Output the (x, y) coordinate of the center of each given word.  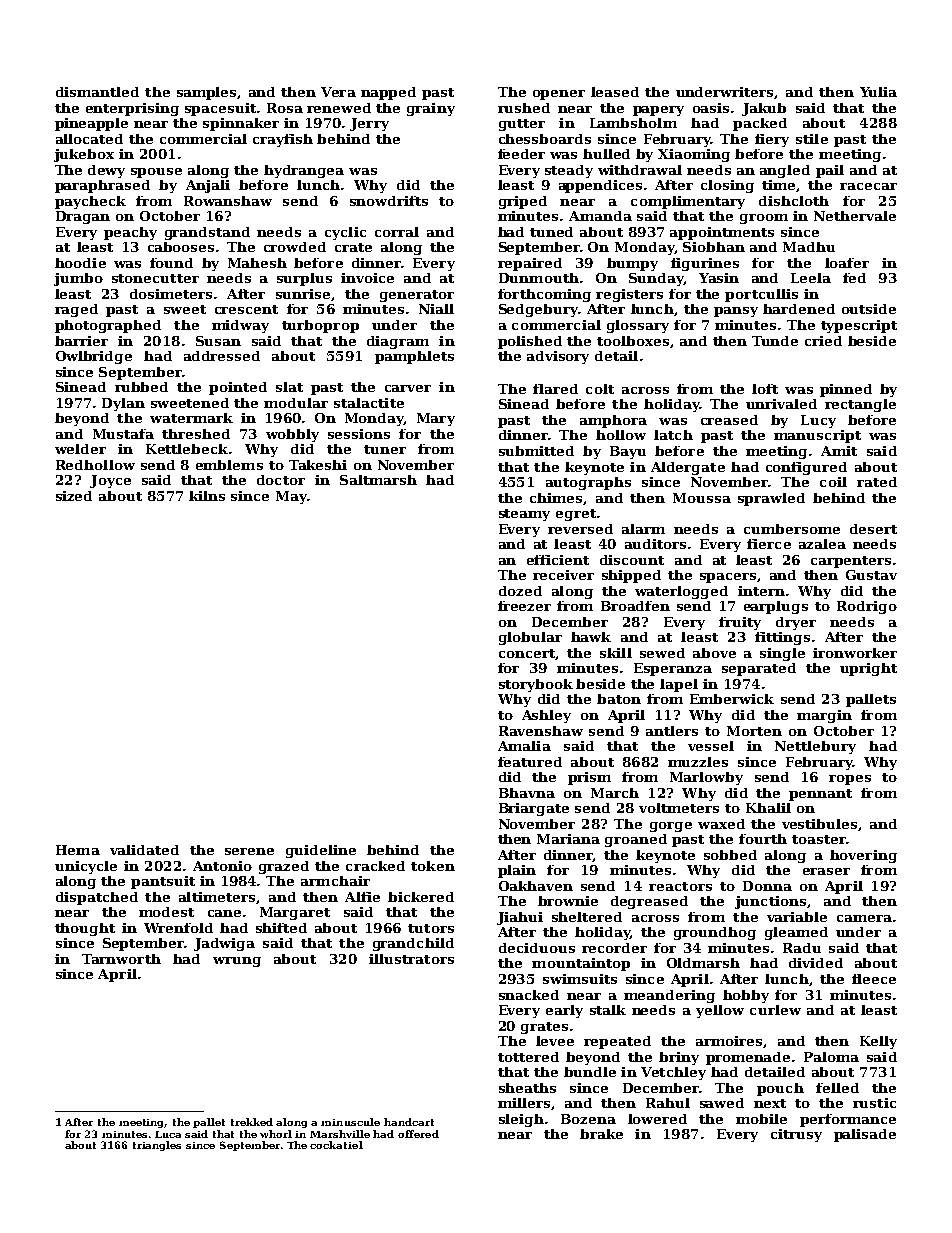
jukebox (84, 155)
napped (388, 93)
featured (530, 762)
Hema (78, 850)
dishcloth (794, 201)
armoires (729, 1041)
